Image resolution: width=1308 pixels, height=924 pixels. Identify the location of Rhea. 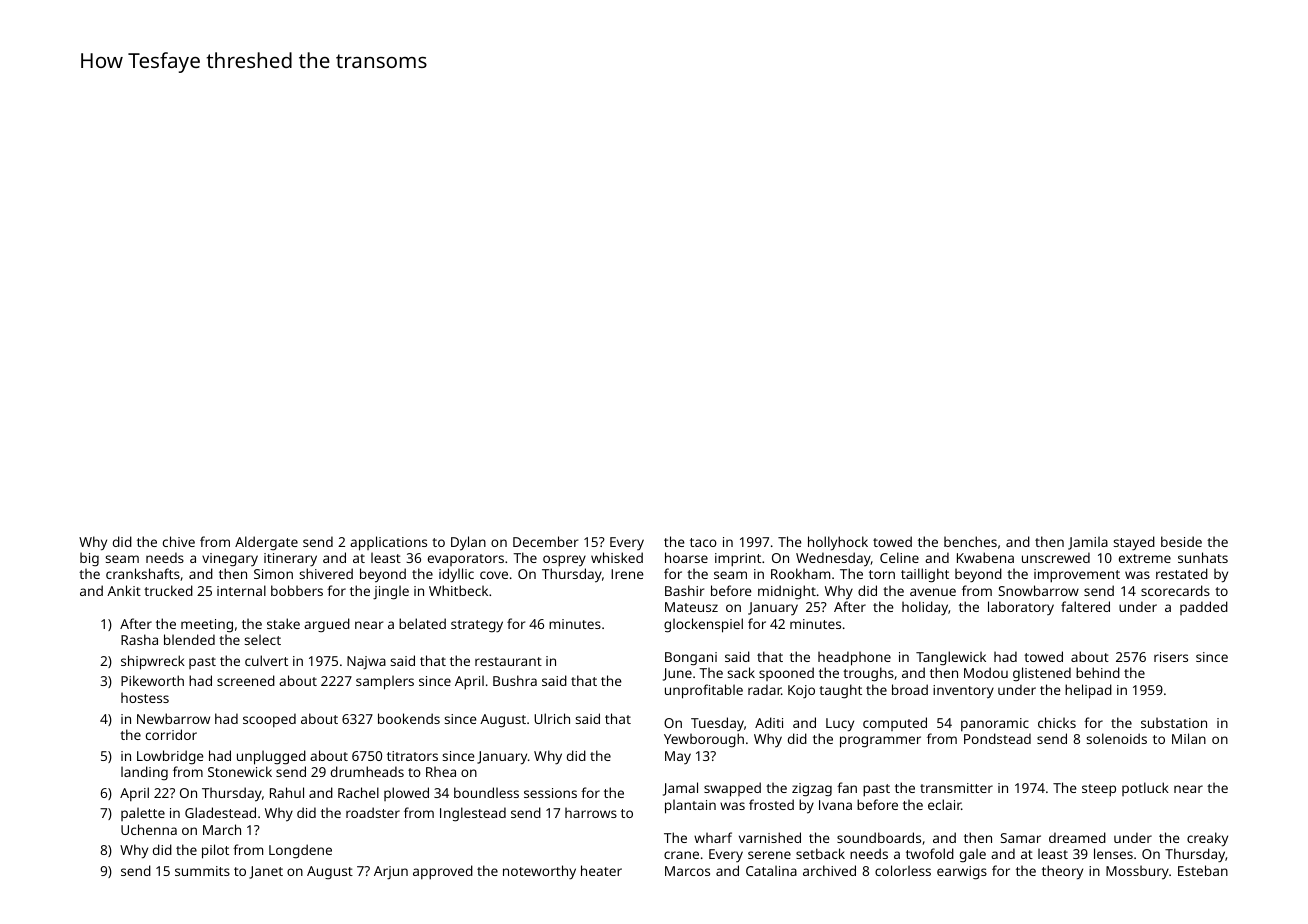
(441, 771).
